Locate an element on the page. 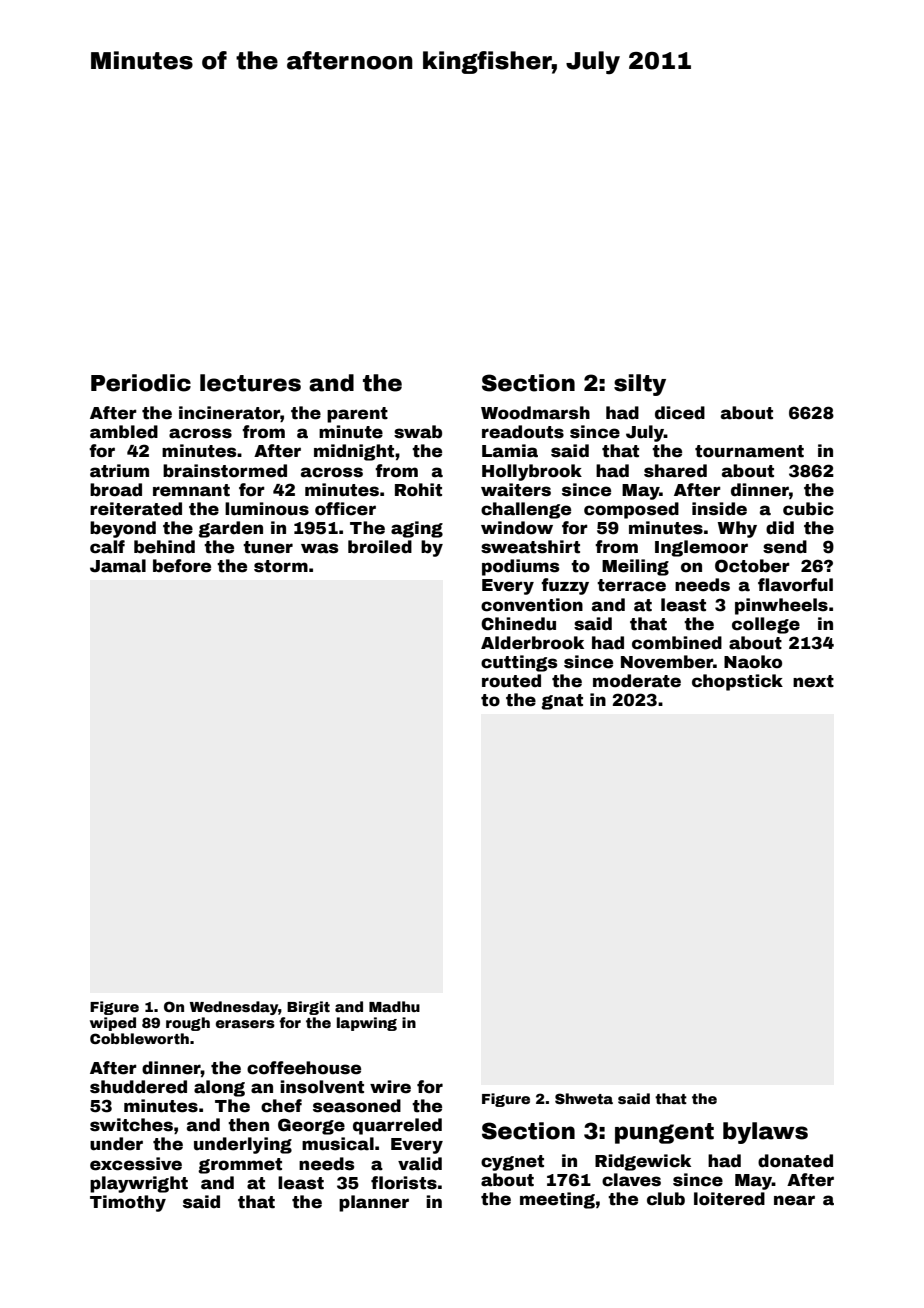 The width and height of the document is (924, 1308). Jamal is located at coordinates (118, 566).
